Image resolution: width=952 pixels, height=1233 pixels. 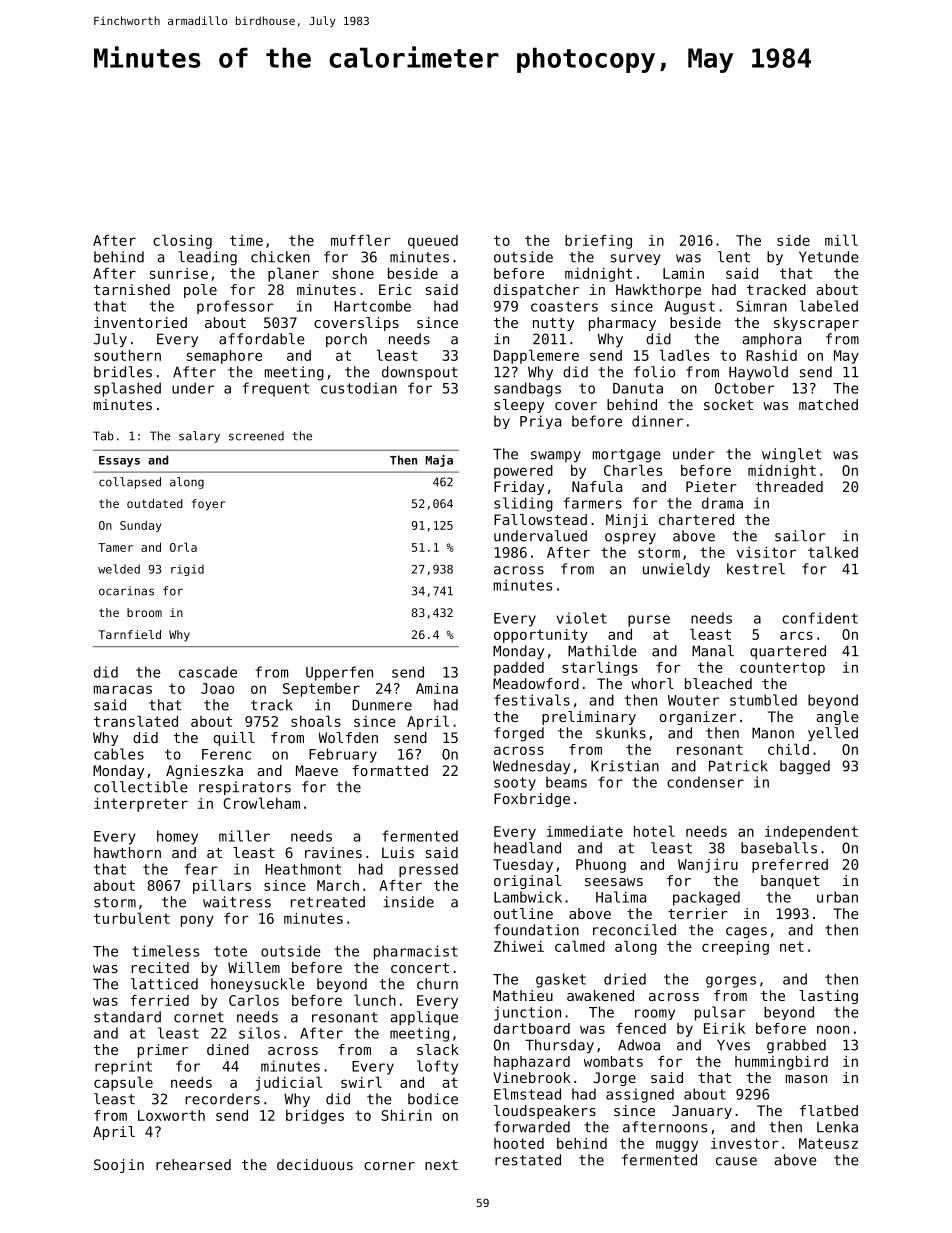 What do you see at coordinates (633, 470) in the screenshot?
I see `Charles` at bounding box center [633, 470].
